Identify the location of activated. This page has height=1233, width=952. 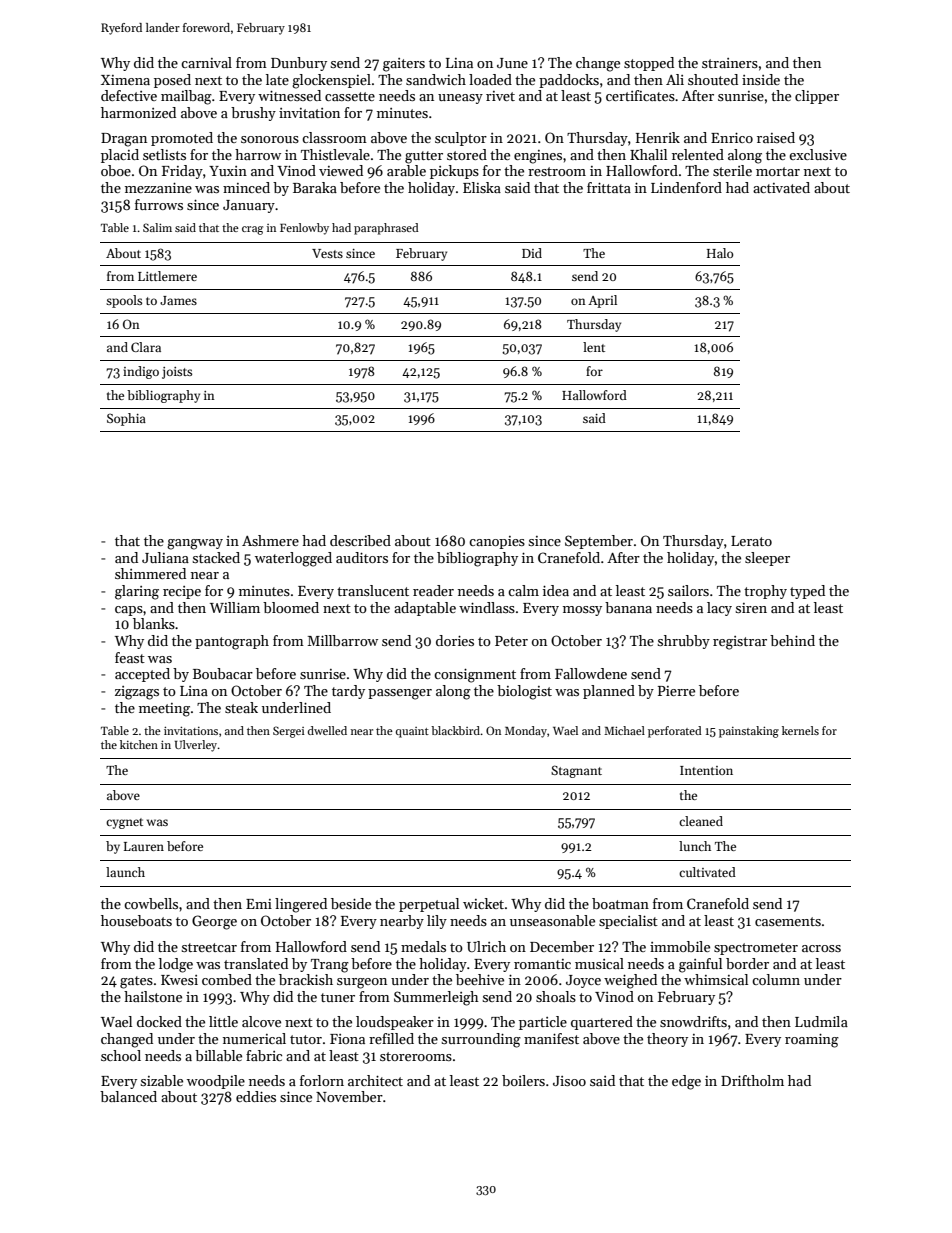
(781, 187).
